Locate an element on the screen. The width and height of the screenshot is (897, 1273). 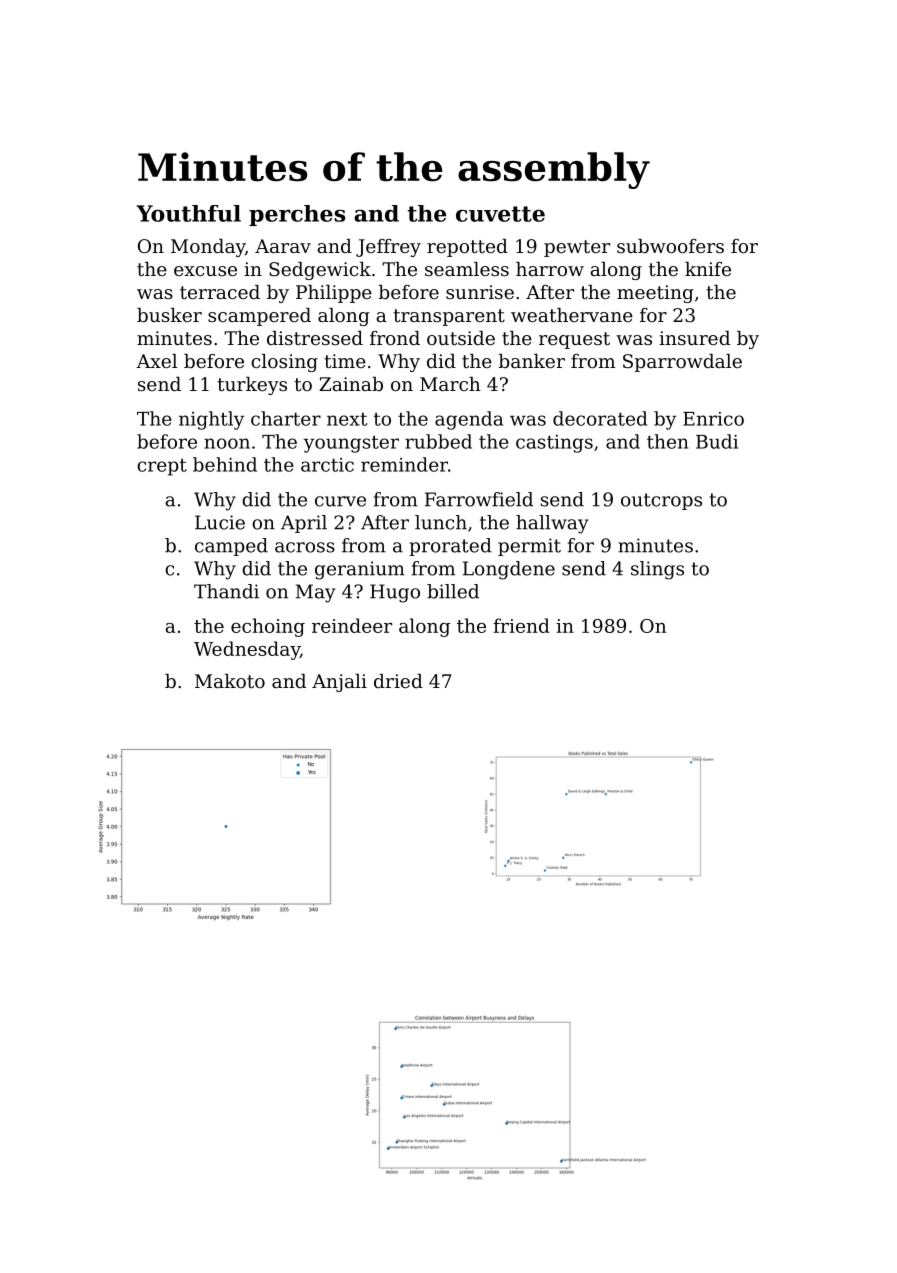
outcrops is located at coordinates (661, 501).
